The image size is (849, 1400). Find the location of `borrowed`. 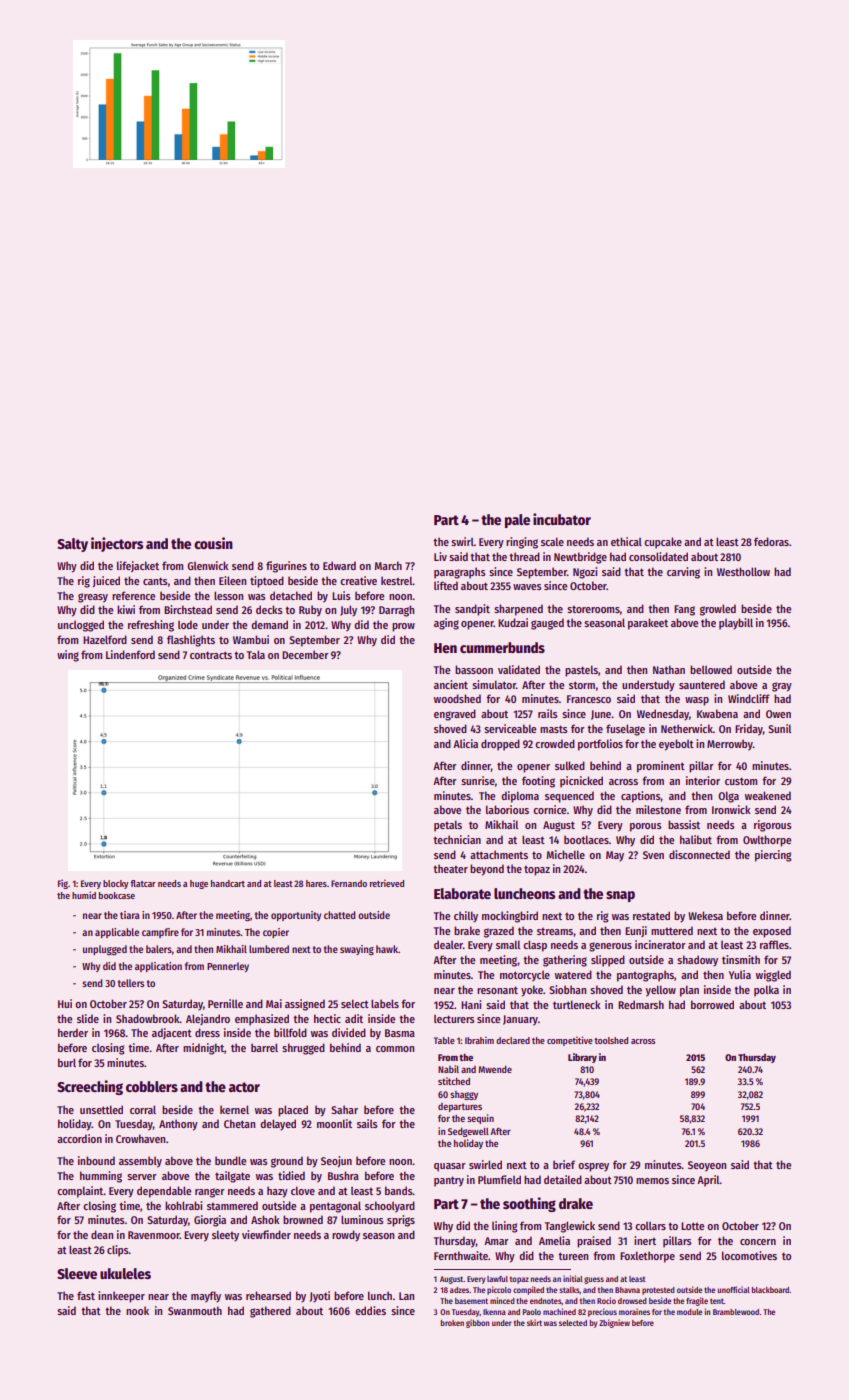

borrowed is located at coordinates (712, 1004).
